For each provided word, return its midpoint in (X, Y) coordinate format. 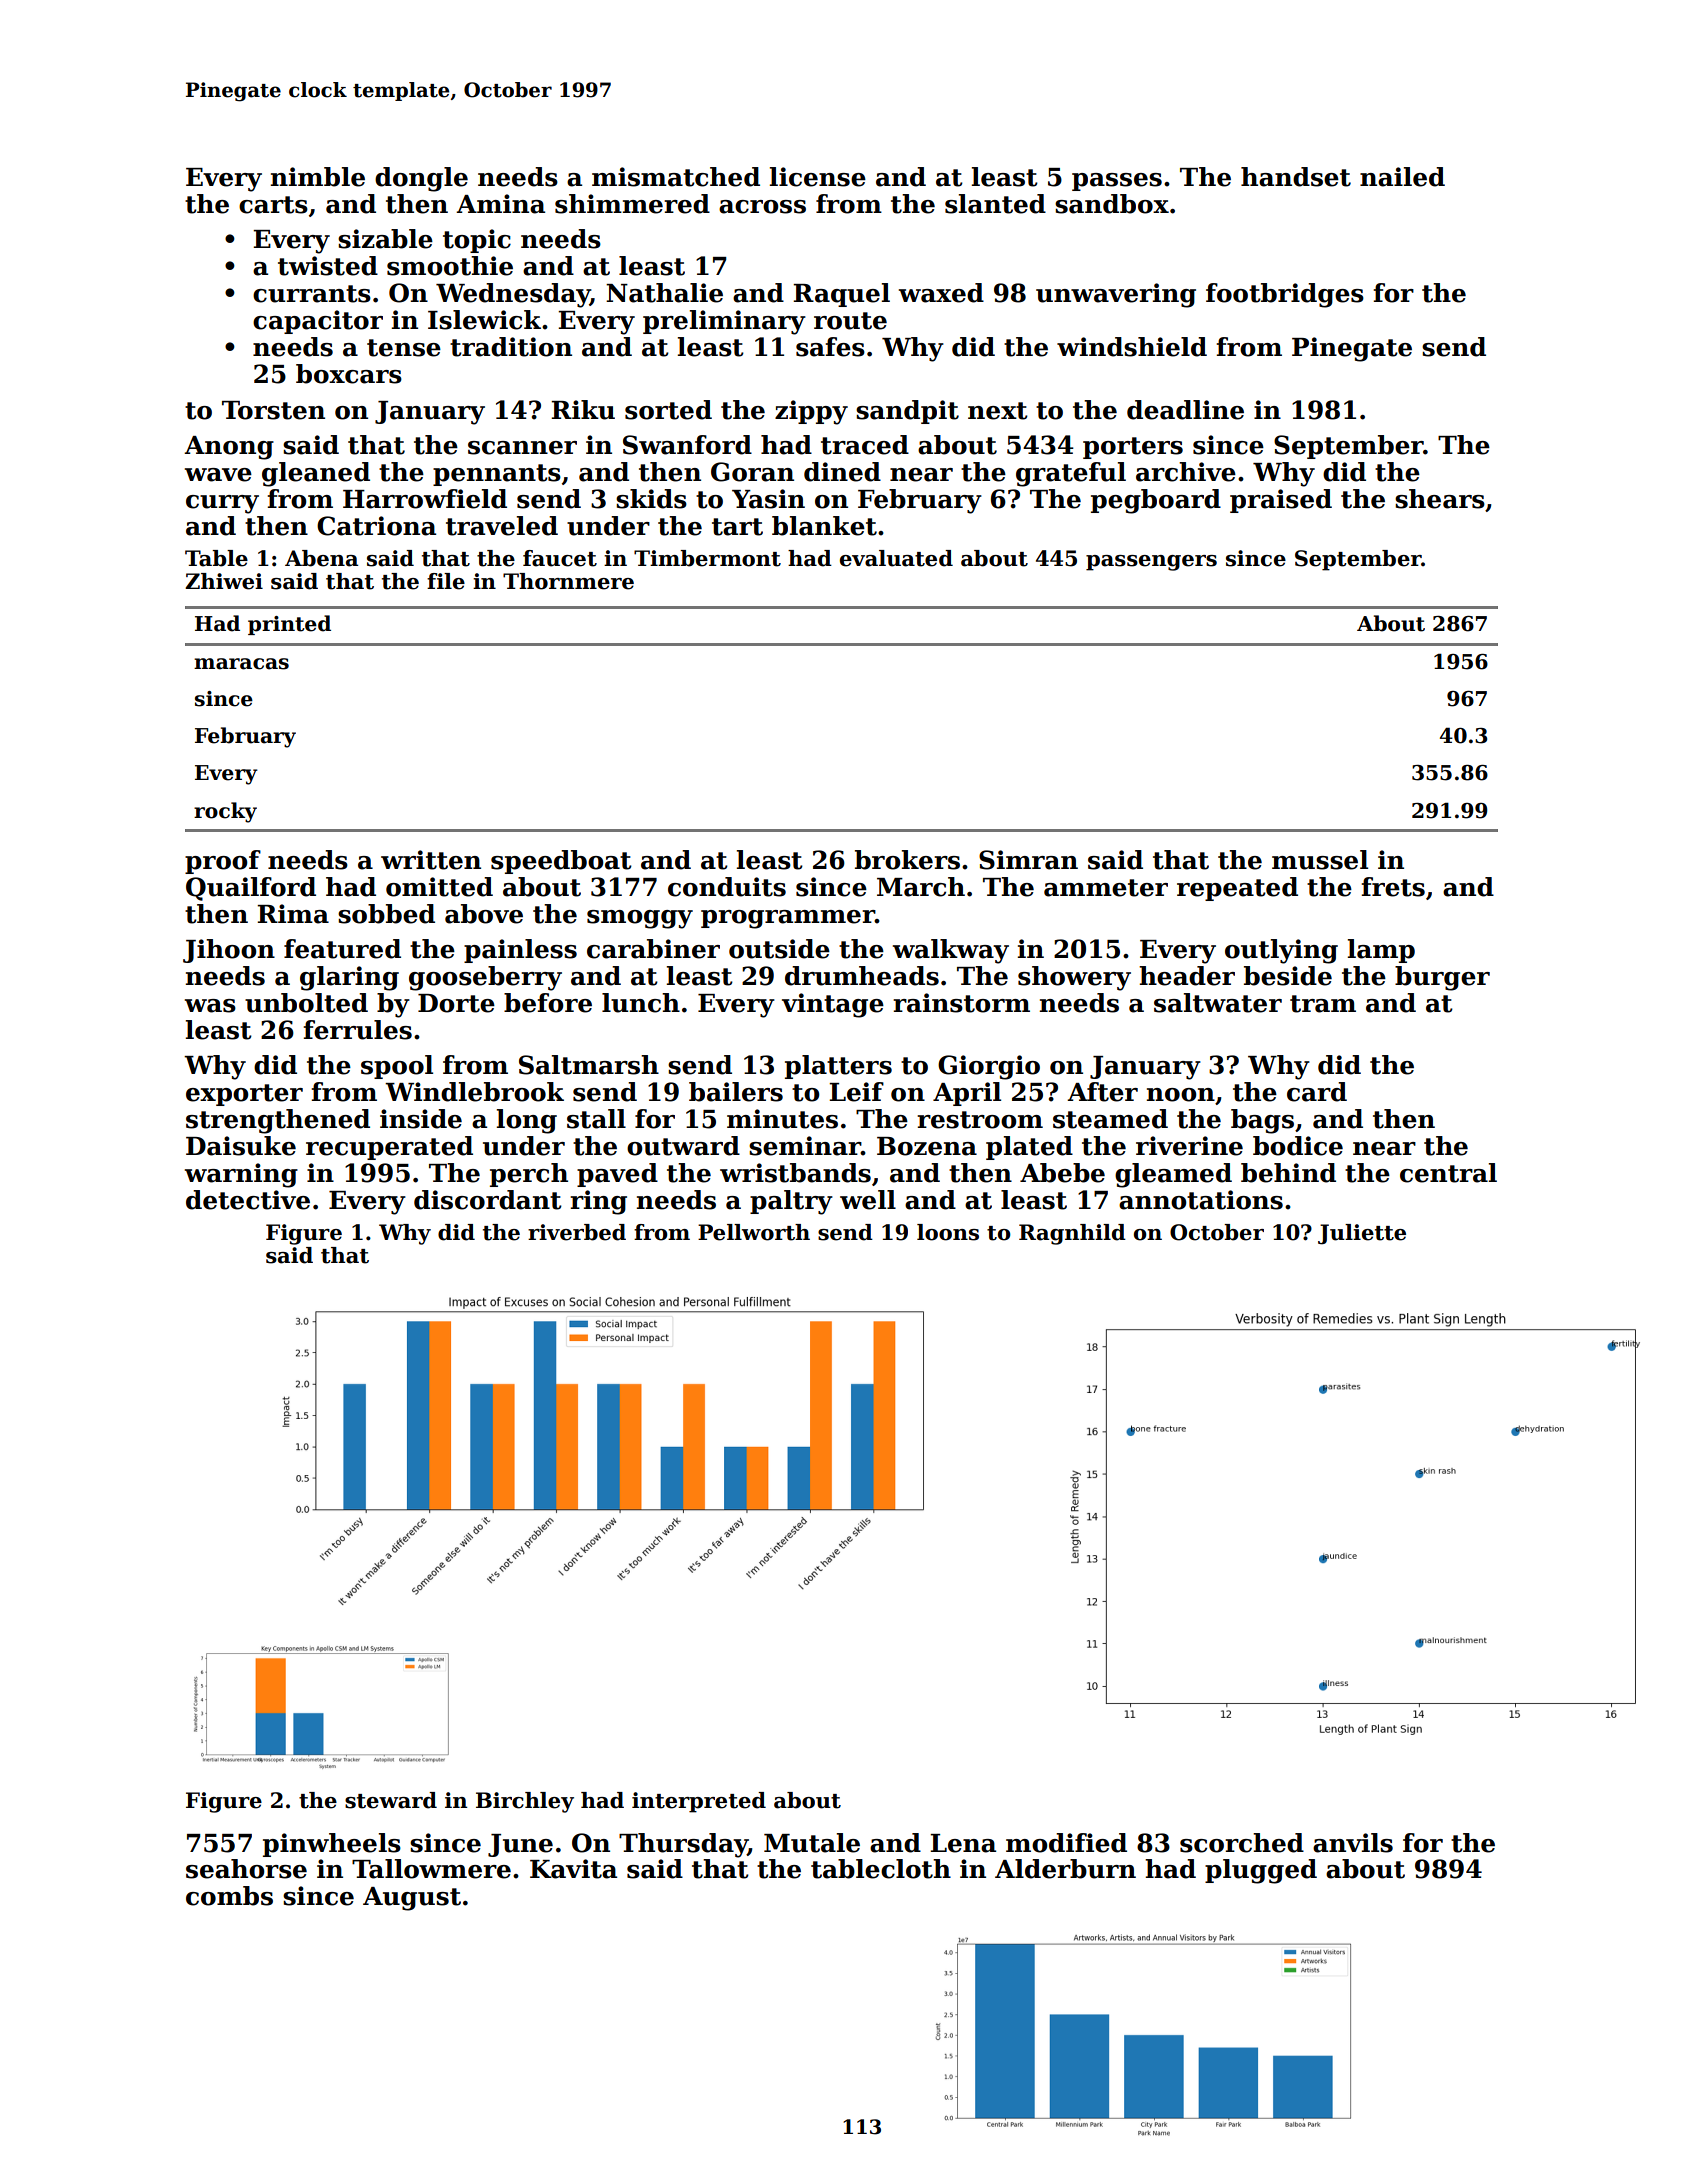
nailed (1402, 177)
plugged (1261, 1871)
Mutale (812, 1843)
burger (1442, 978)
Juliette (1362, 1234)
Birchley (525, 1802)
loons (948, 1232)
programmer (788, 919)
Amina (500, 204)
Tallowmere (431, 1869)
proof (223, 862)
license (818, 177)
